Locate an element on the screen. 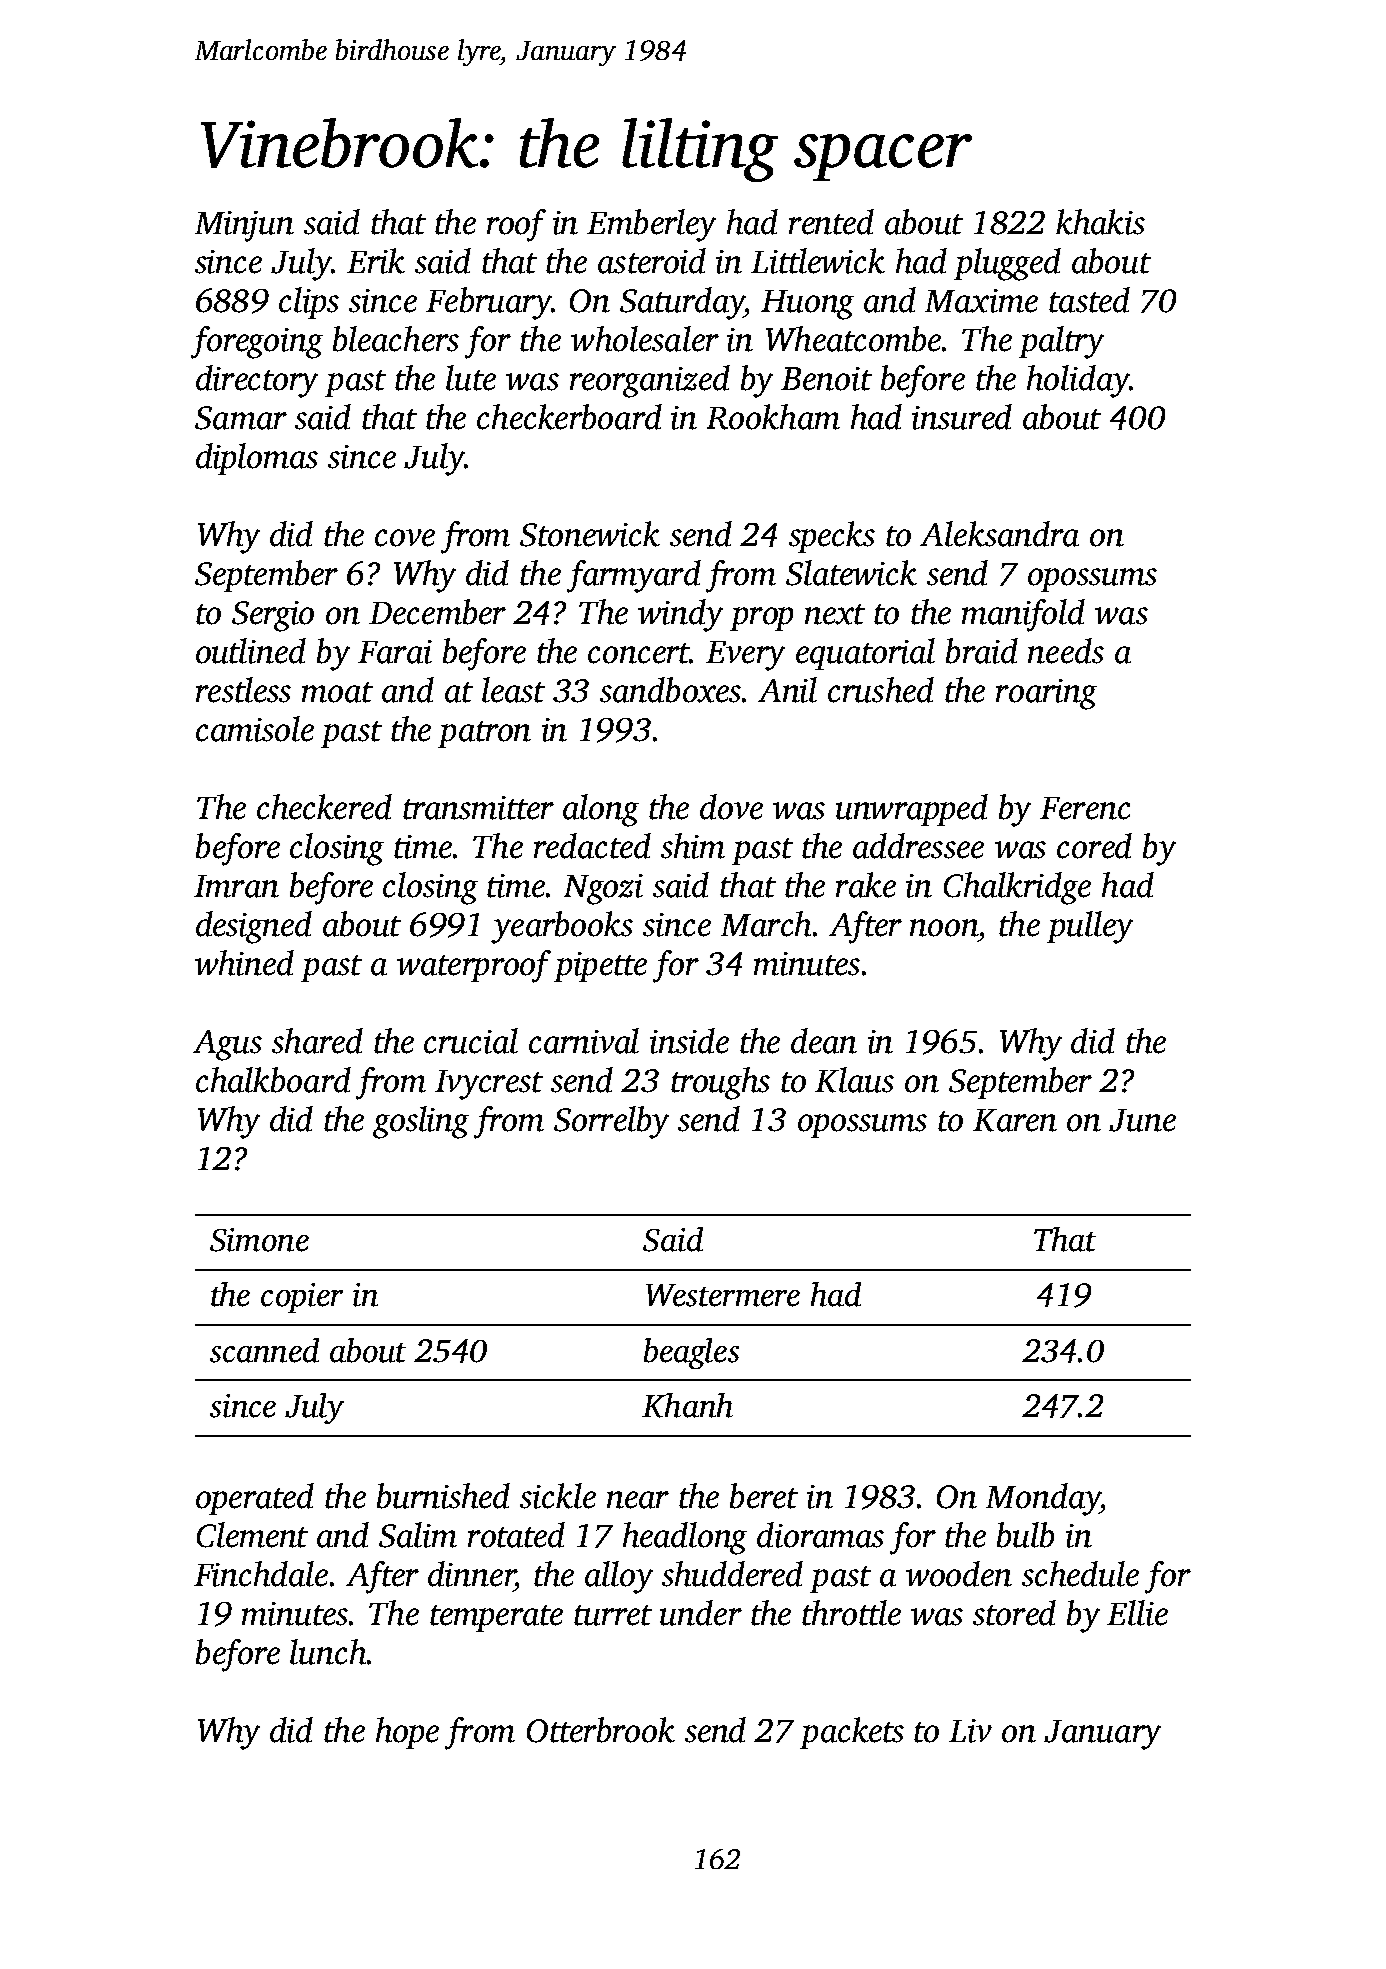 This screenshot has width=1386, height=1969. Monday is located at coordinates (1043, 1499).
